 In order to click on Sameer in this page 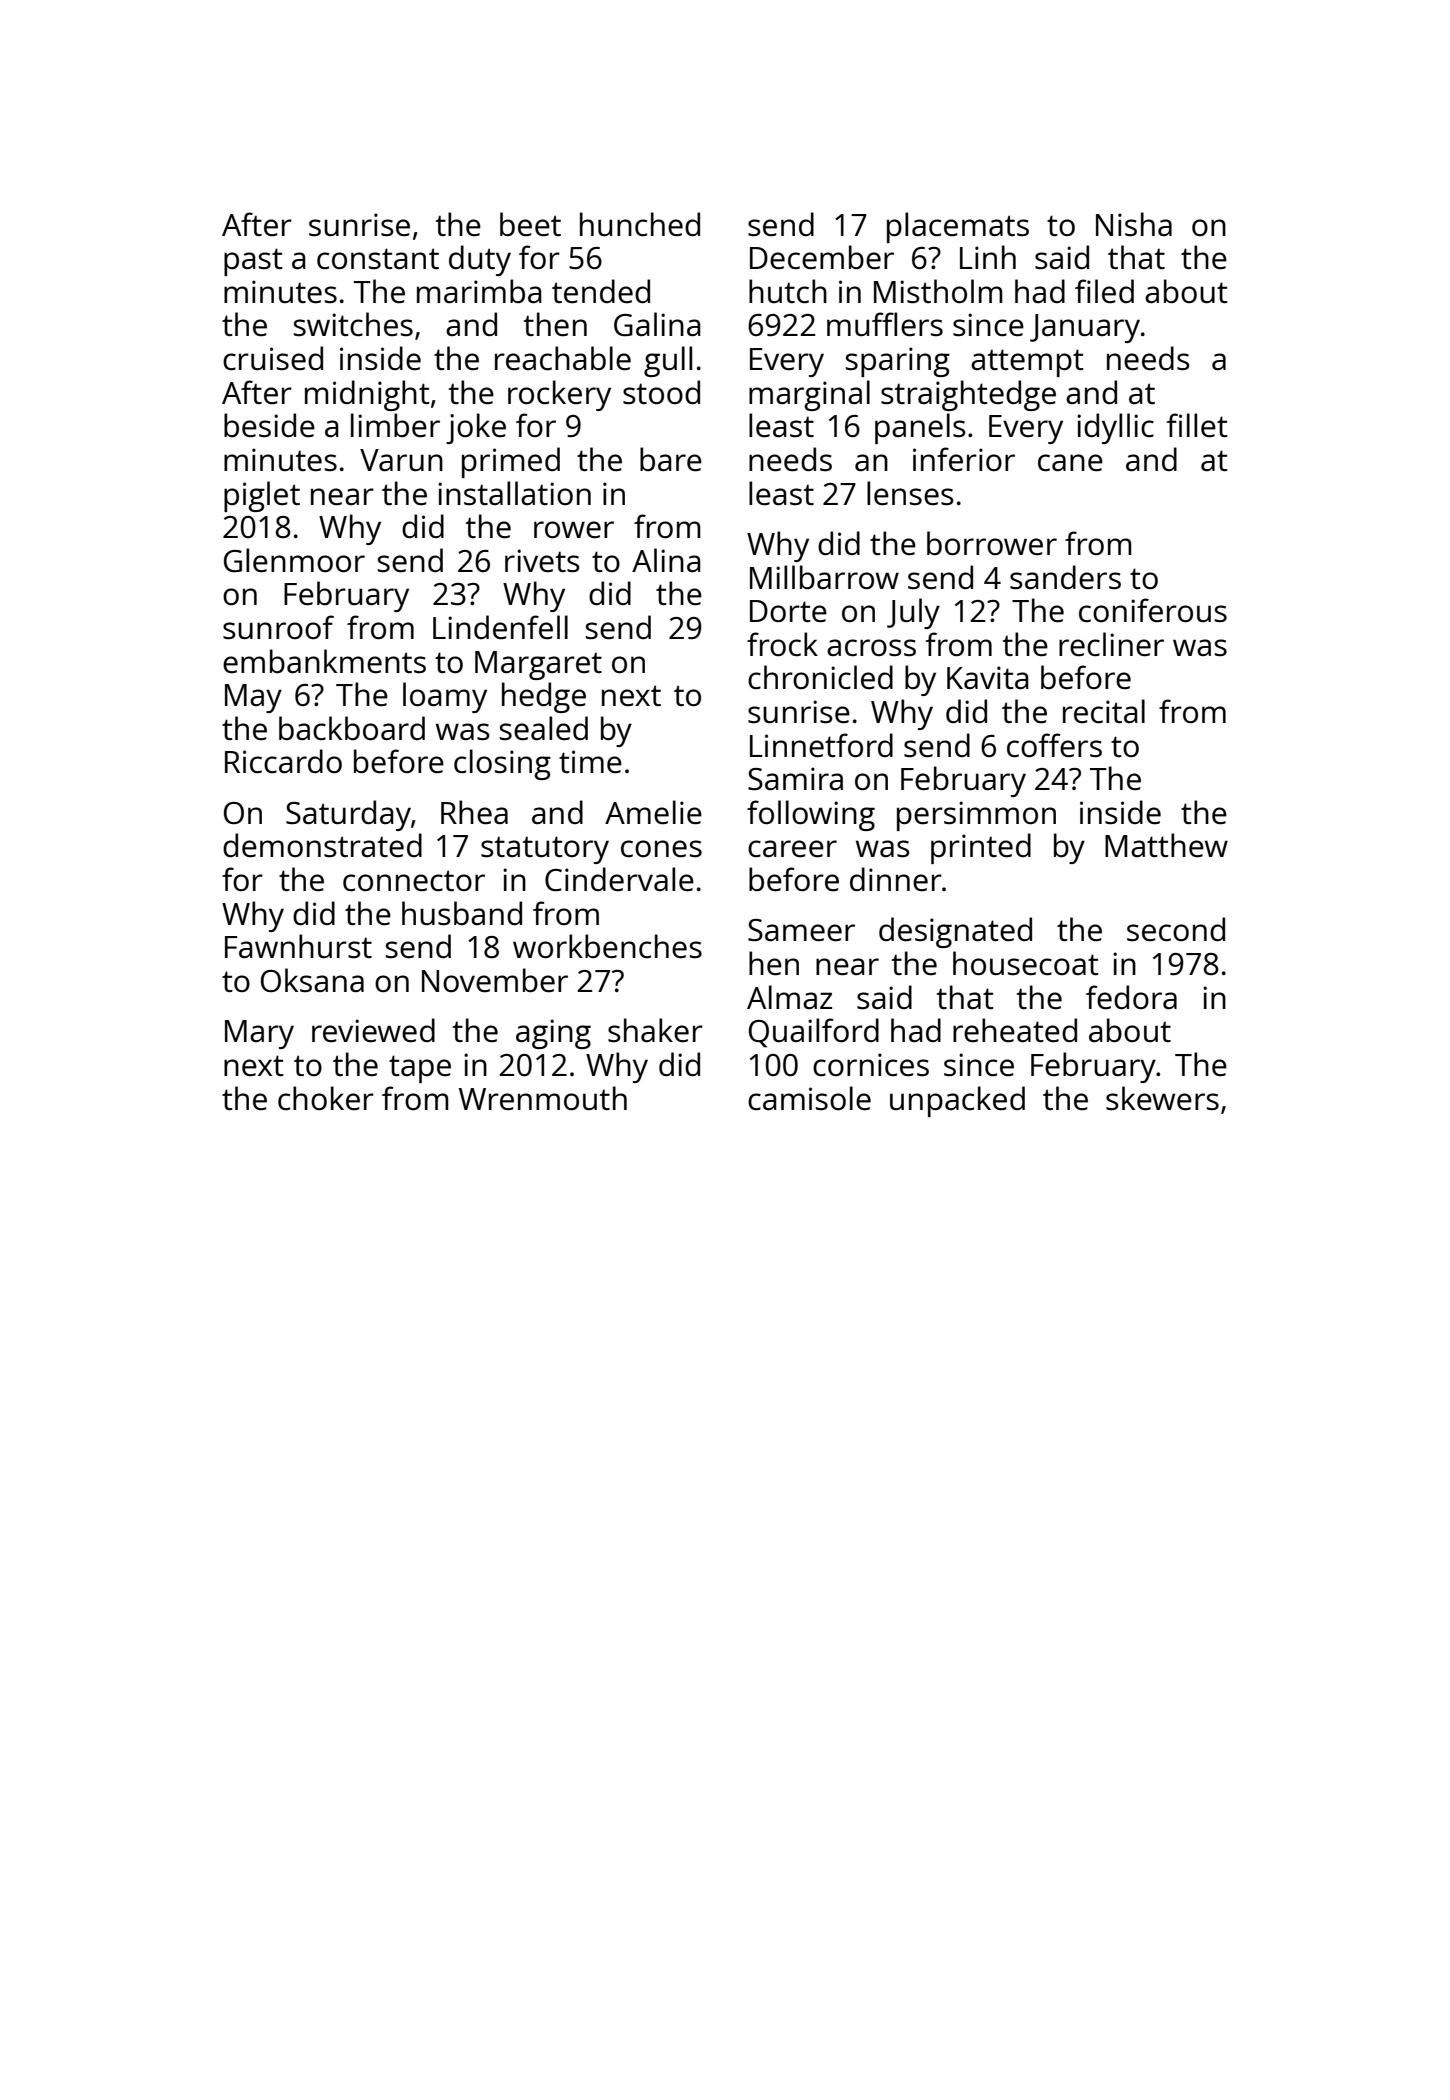, I will do `click(801, 930)`.
